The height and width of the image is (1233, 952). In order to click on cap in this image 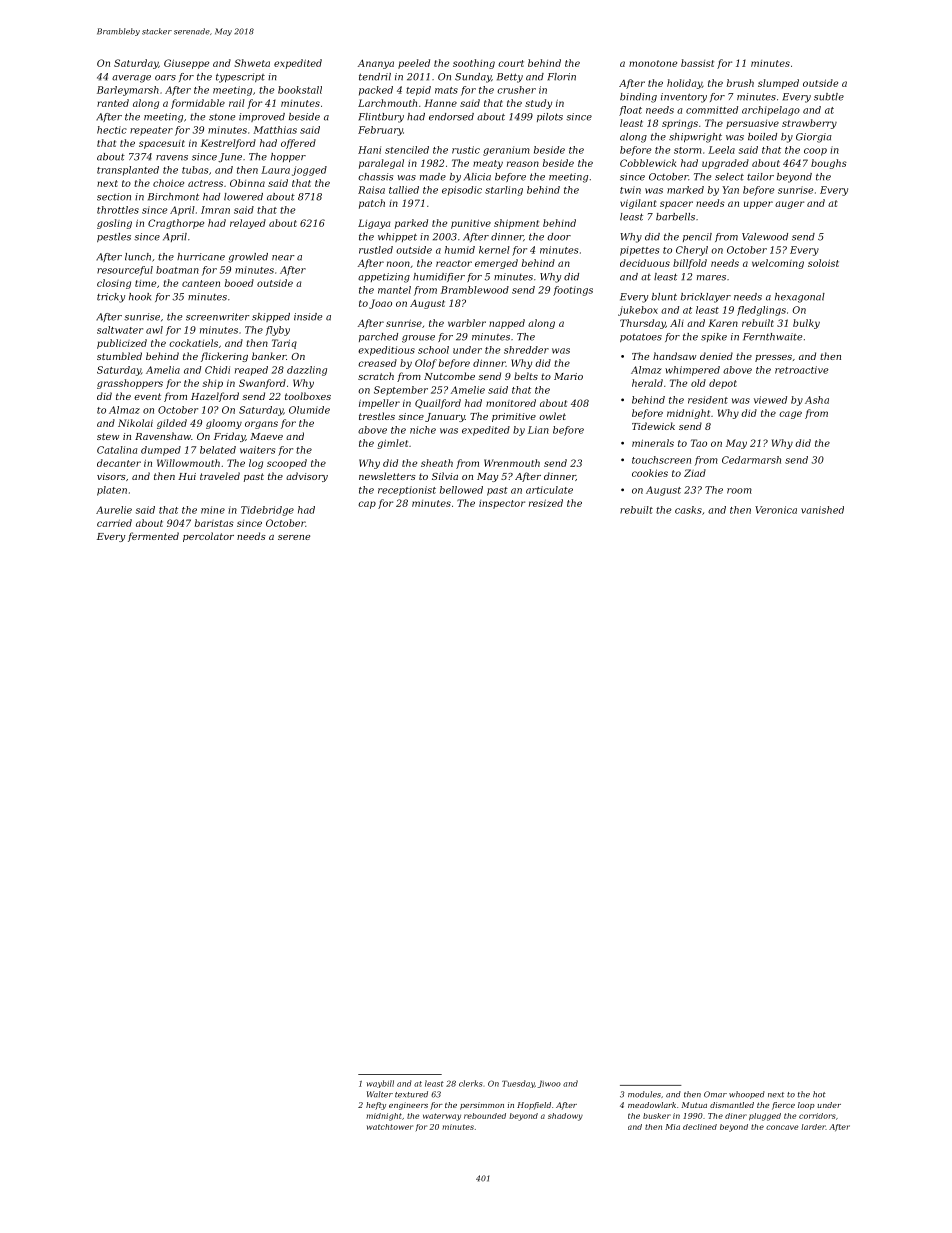, I will do `click(367, 505)`.
